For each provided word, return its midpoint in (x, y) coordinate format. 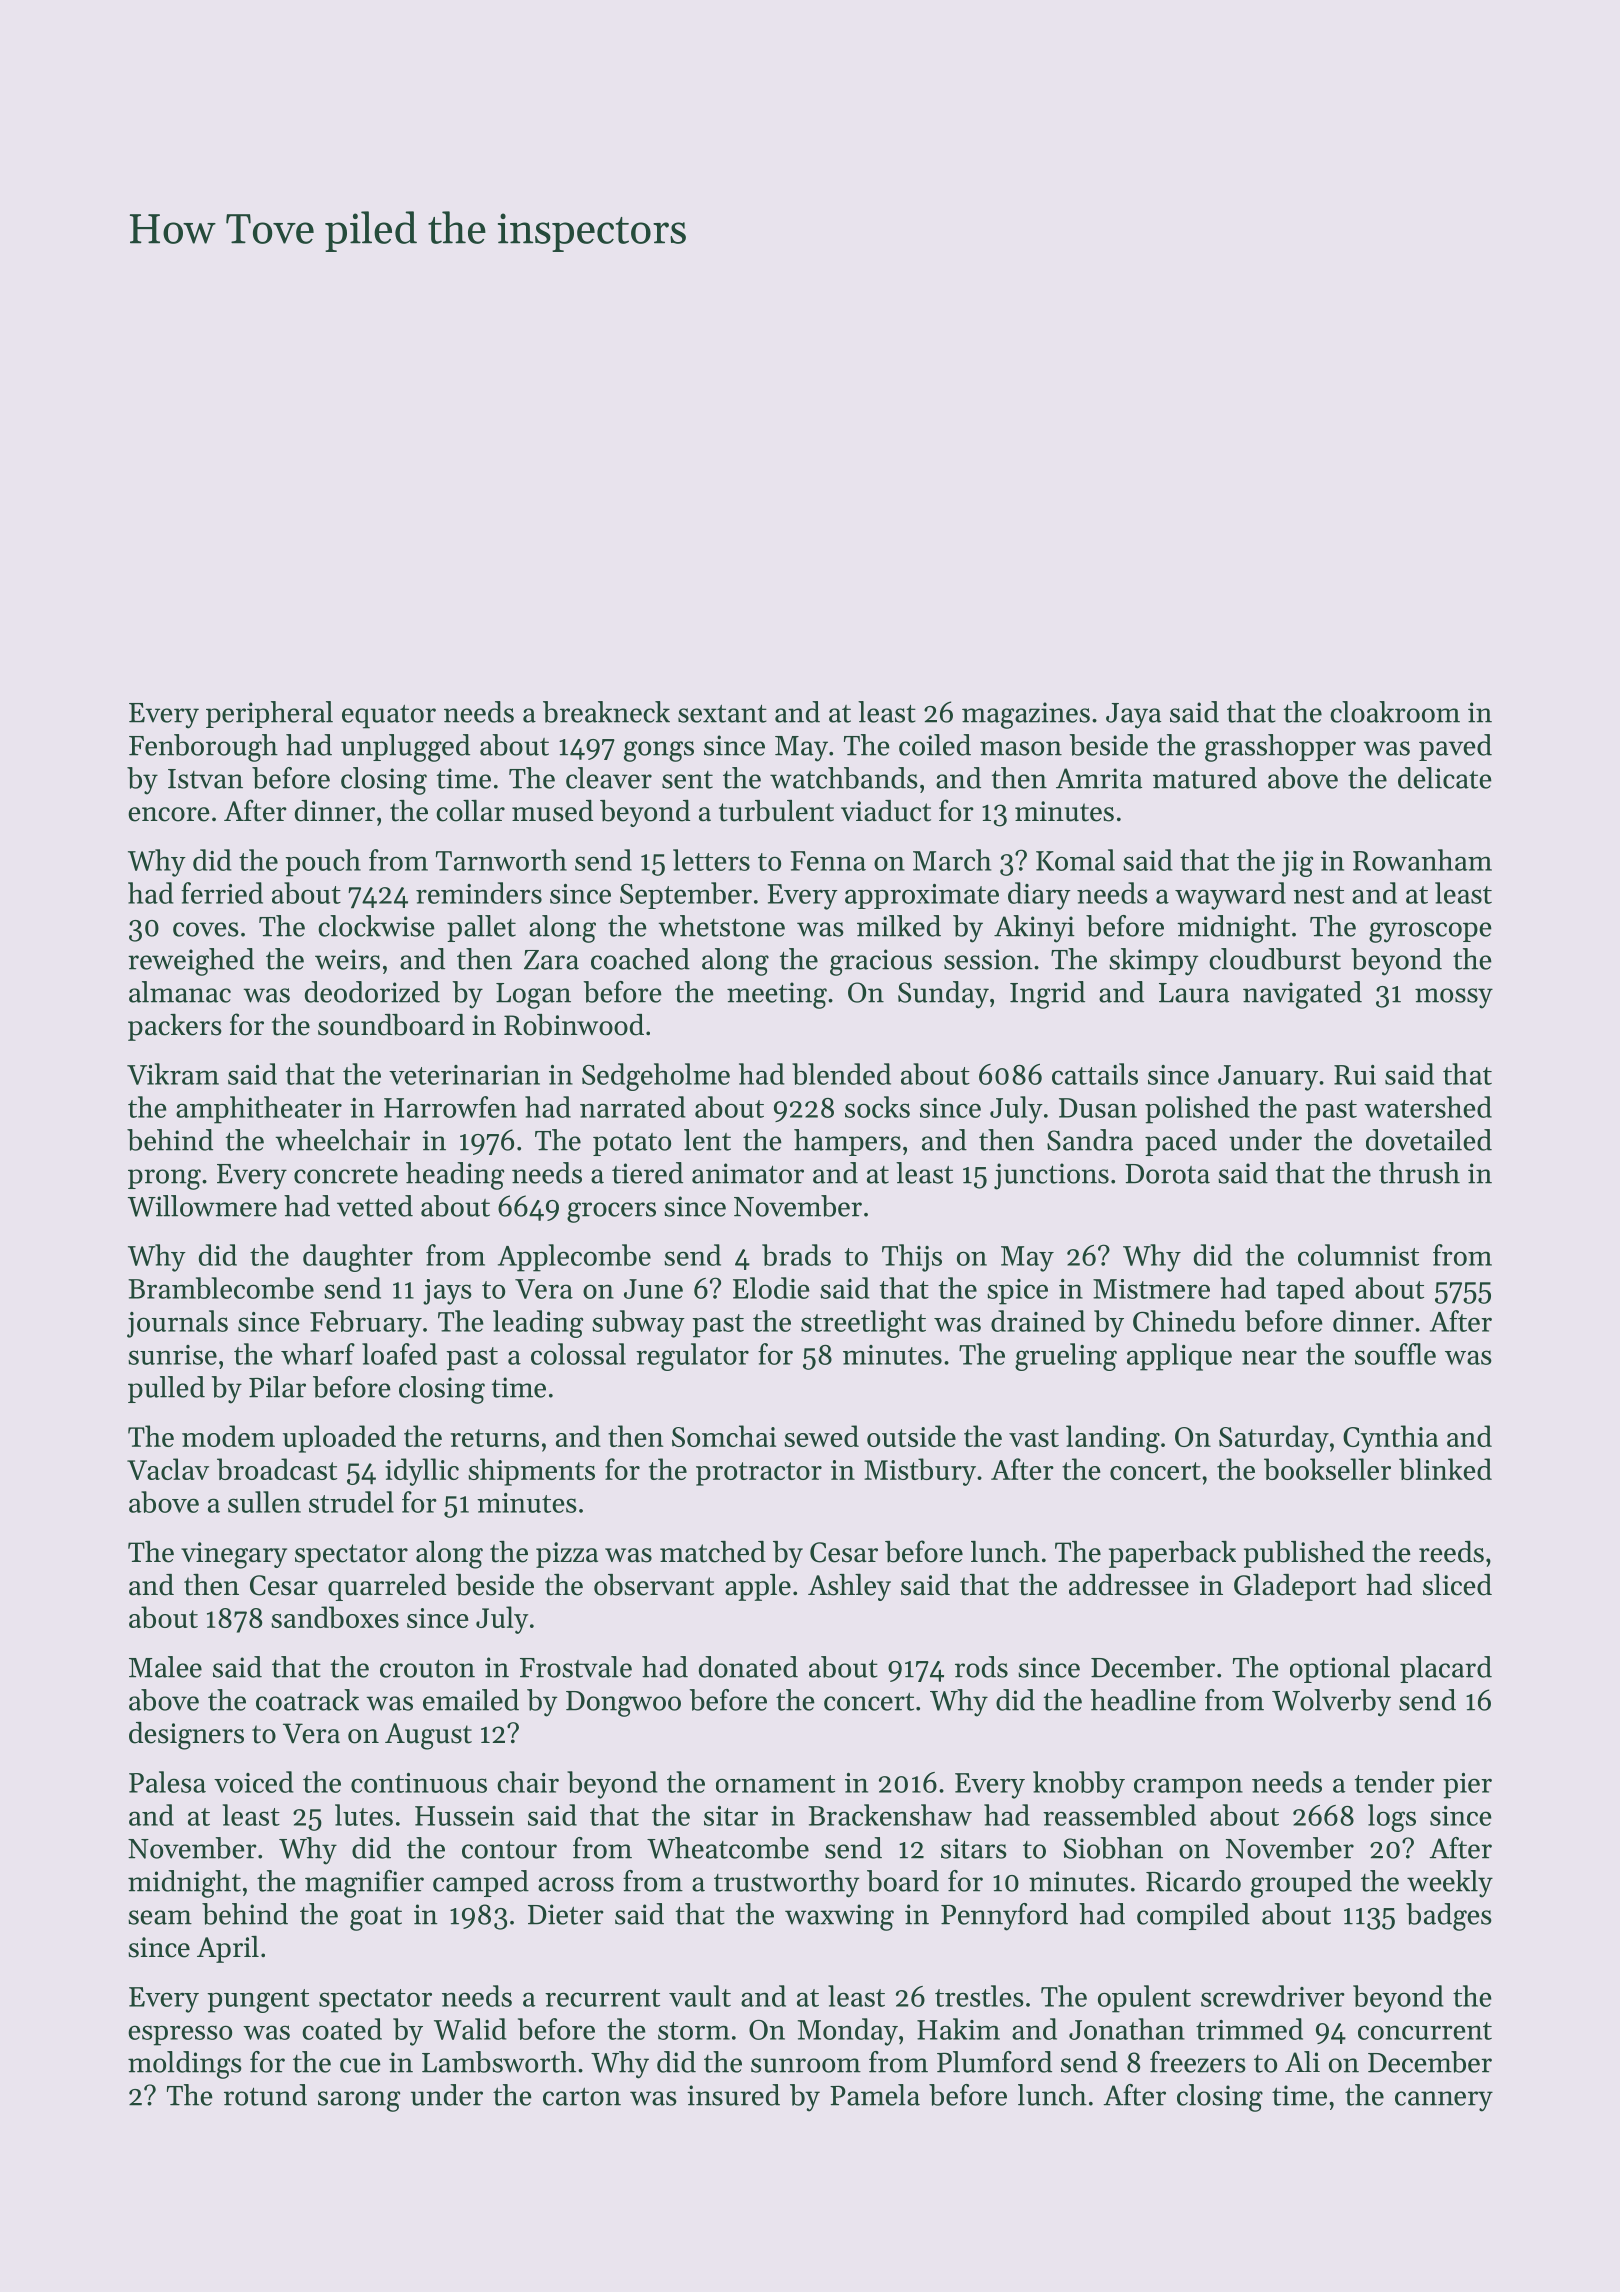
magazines (1026, 715)
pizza (567, 1555)
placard (1446, 1669)
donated (748, 1667)
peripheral (269, 714)
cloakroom (1395, 712)
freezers (1198, 2062)
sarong (359, 2101)
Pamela (875, 2095)
